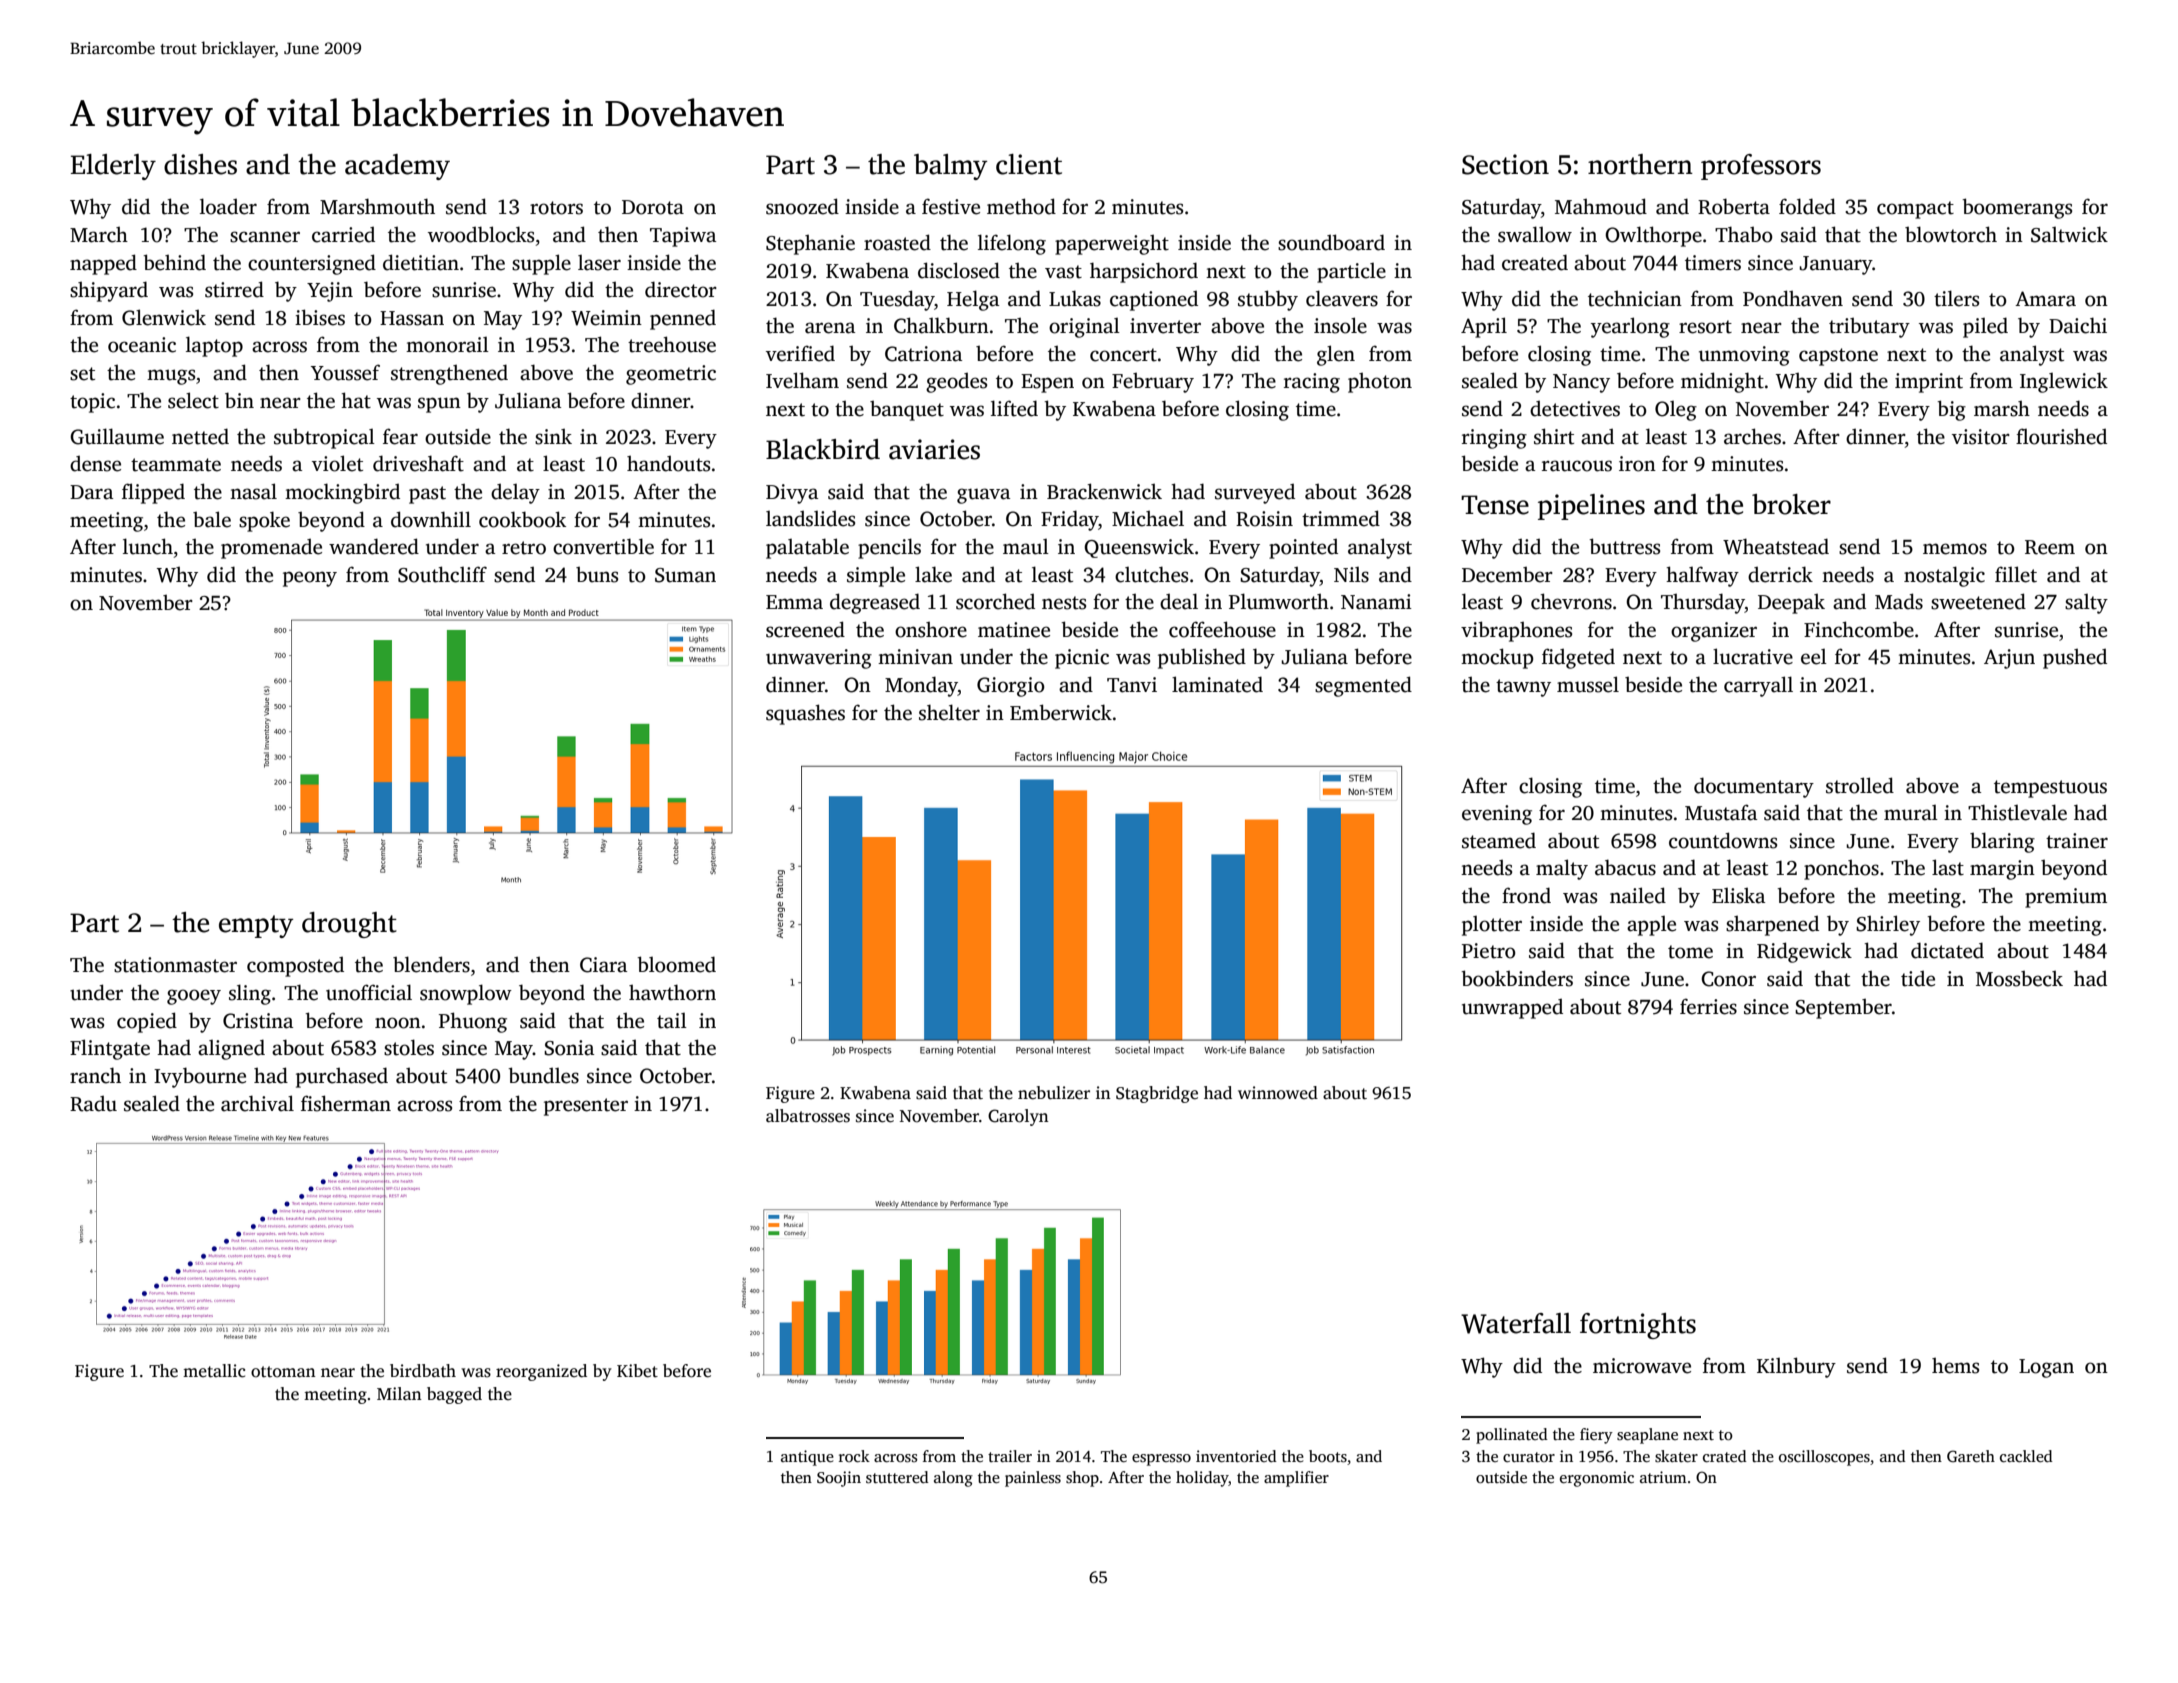 The height and width of the page is (1683, 2178). I want to click on bloomed, so click(676, 964).
